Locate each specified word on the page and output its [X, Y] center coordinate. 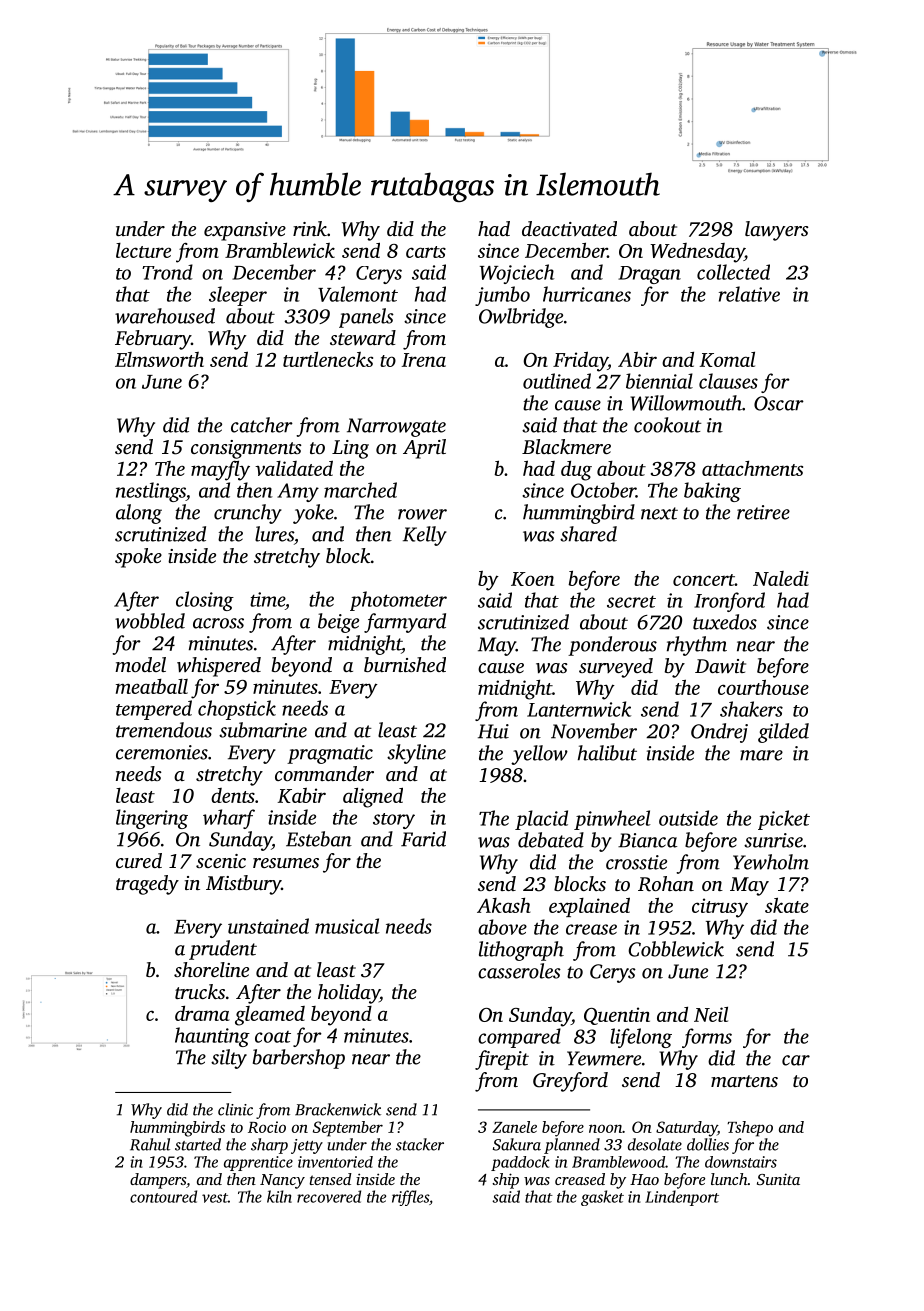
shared [588, 534]
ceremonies [162, 752]
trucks [200, 991]
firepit [502, 1060]
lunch [729, 1179]
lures [274, 534]
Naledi [781, 578]
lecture [143, 250]
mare [761, 755]
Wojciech [517, 274]
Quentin [617, 1016]
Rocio [267, 1127]
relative [749, 294]
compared [519, 1038]
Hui [493, 731]
